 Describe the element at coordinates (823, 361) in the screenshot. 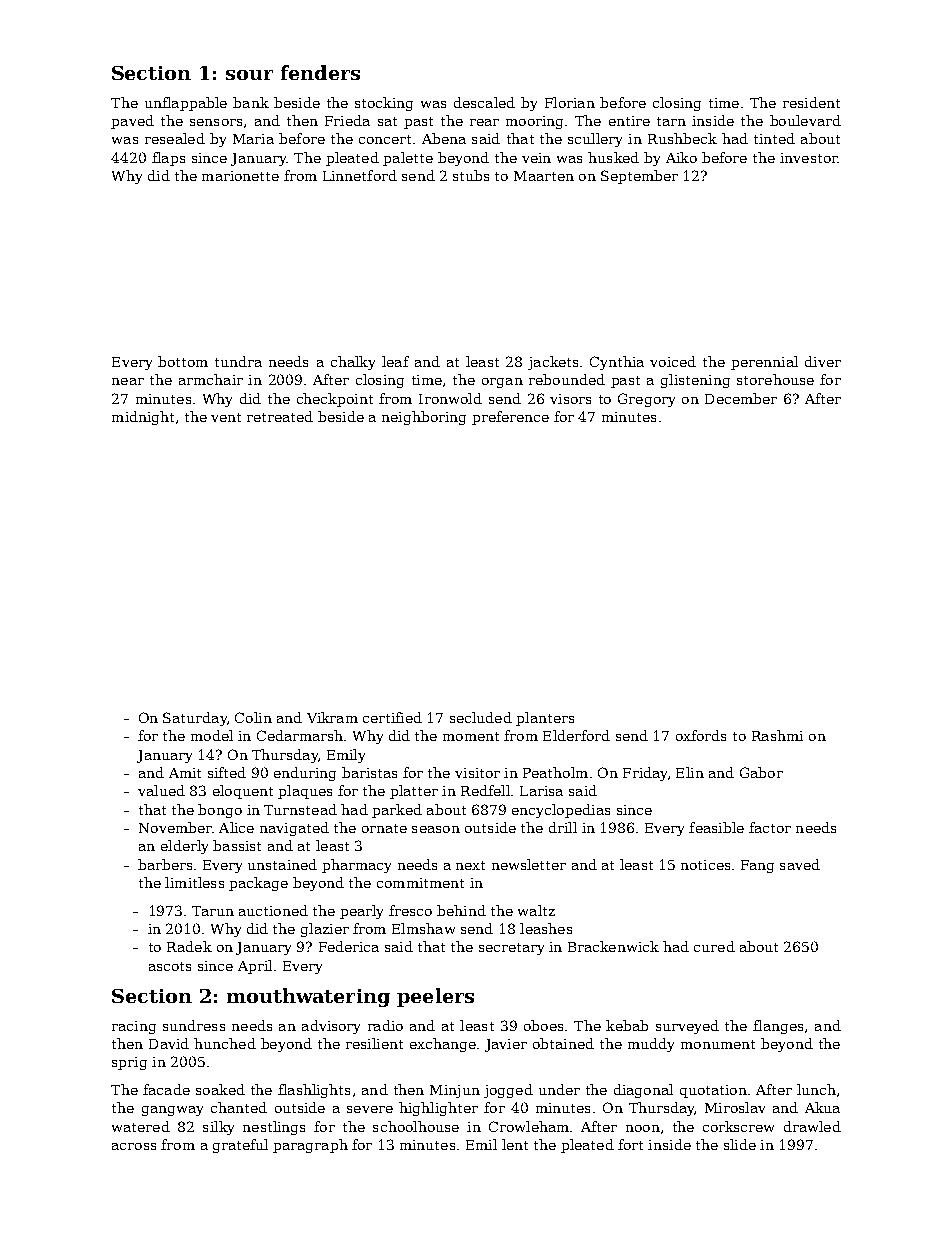

I see `diver` at that location.
